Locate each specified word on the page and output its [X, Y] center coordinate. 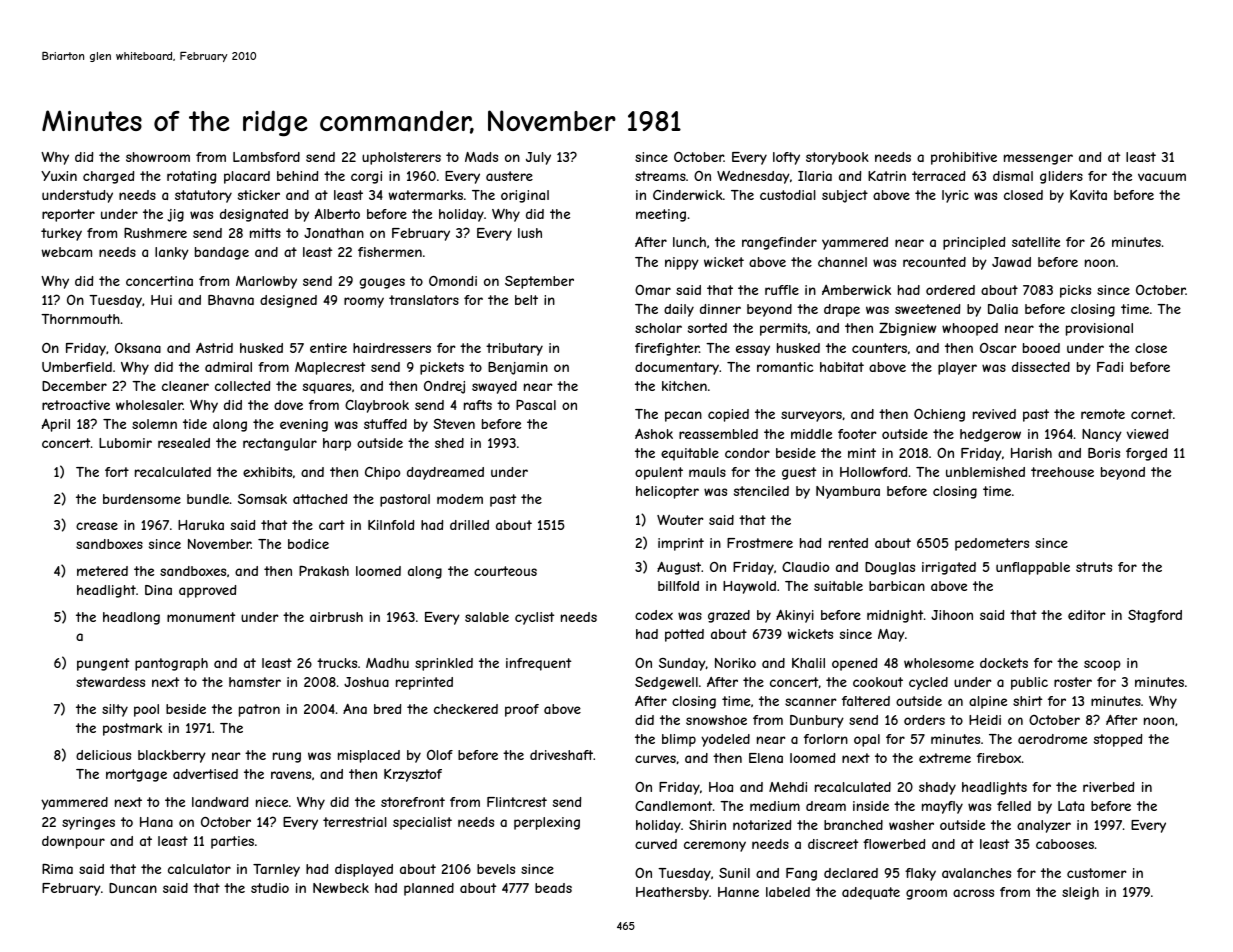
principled [974, 243]
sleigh [1080, 893]
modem [460, 499]
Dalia [1003, 309]
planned [429, 889]
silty [115, 710]
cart [332, 525]
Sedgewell [666, 683]
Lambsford [266, 157]
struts [1094, 567]
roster [1073, 682]
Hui [161, 300]
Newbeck [341, 888]
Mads [481, 157]
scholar [658, 328]
